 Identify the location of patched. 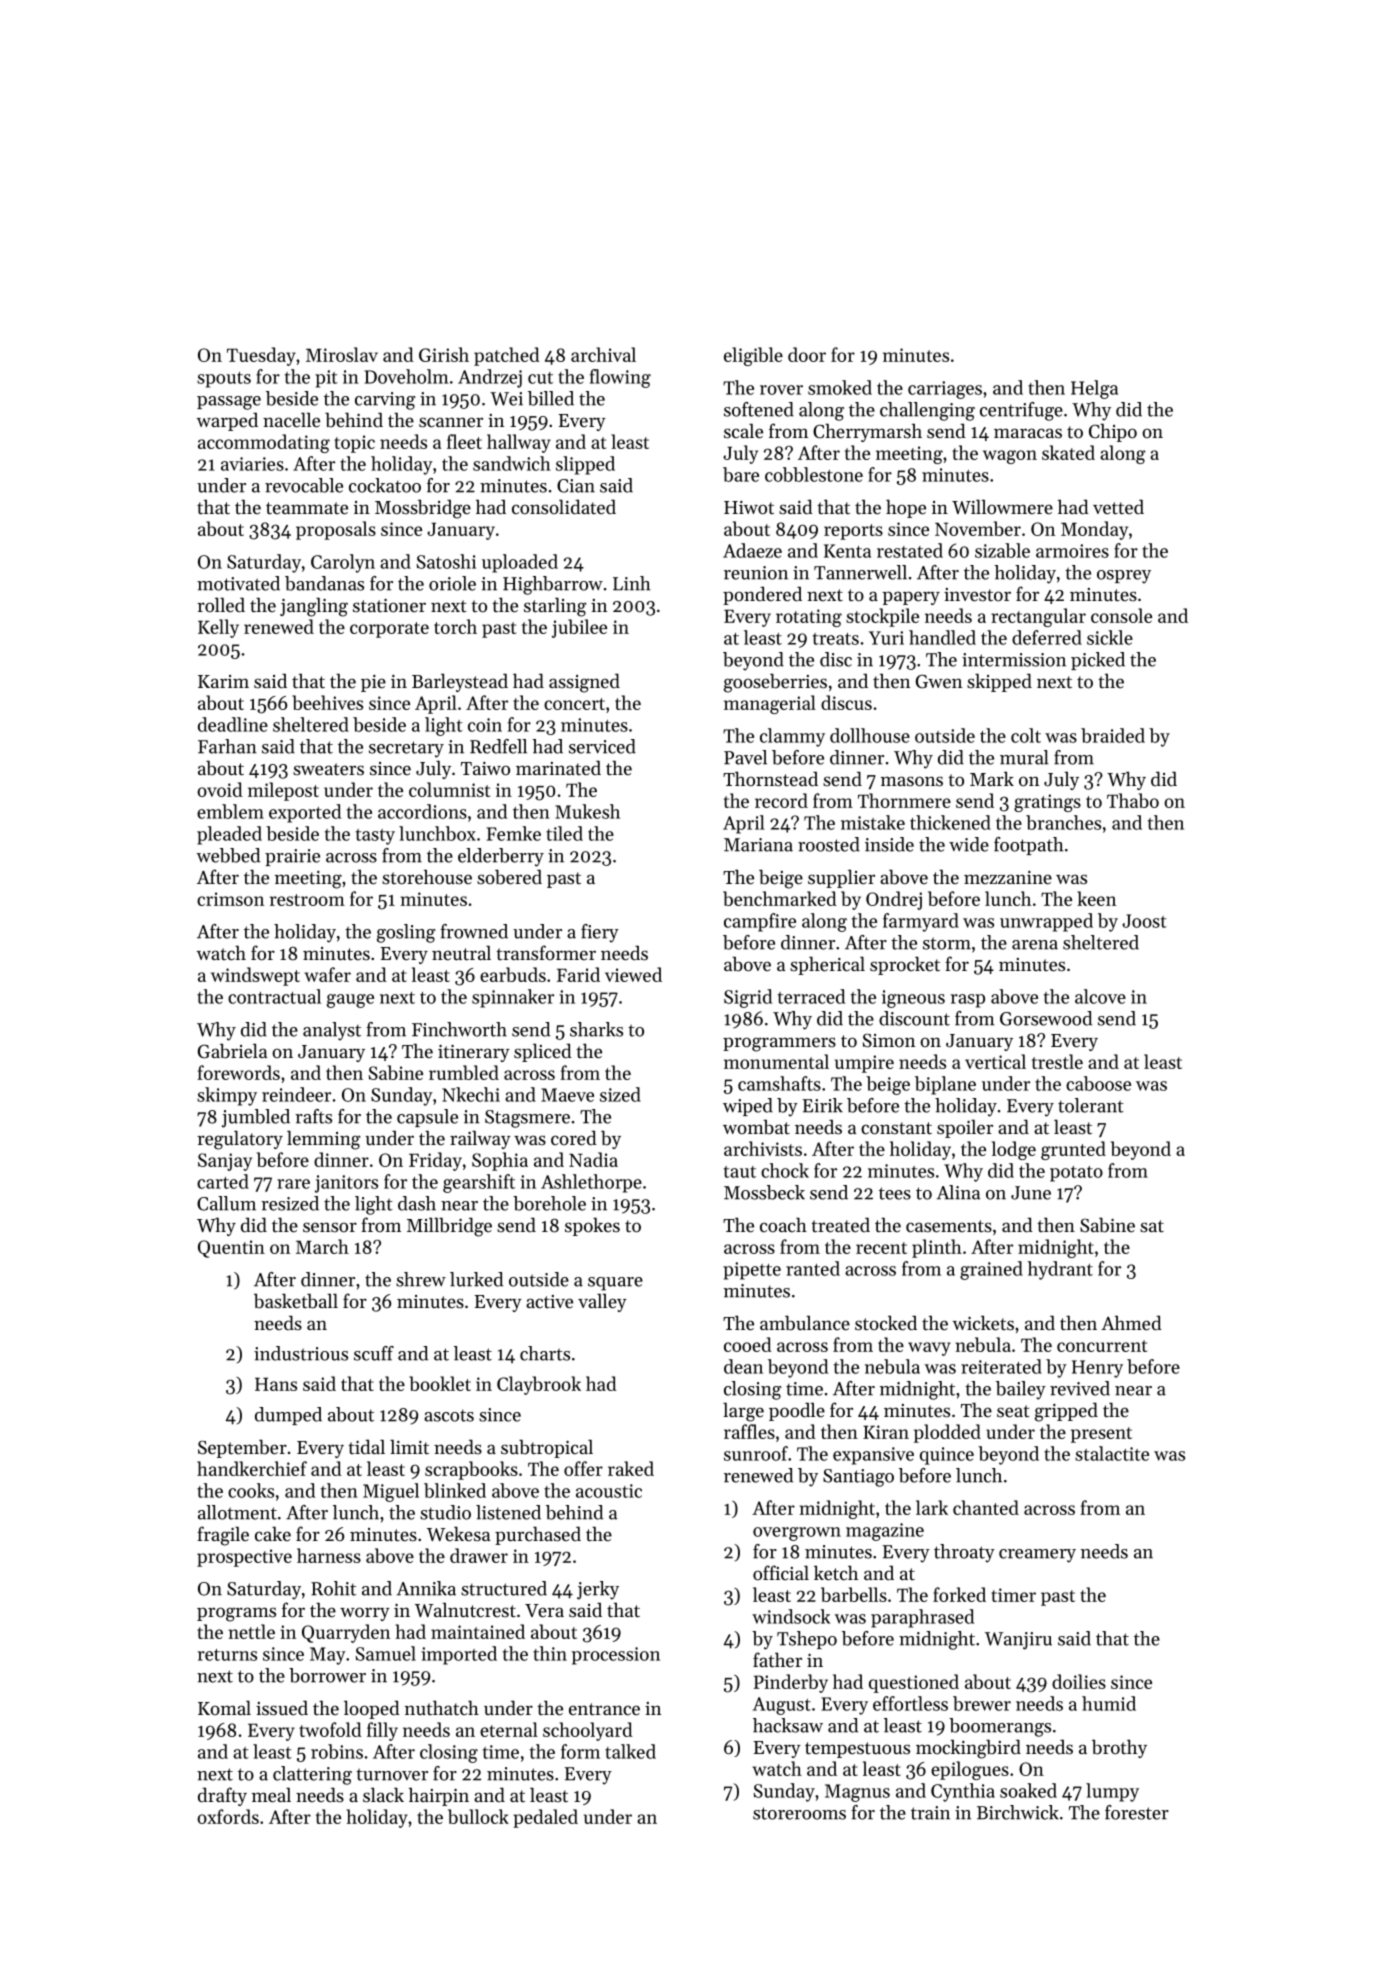
(507, 356).
